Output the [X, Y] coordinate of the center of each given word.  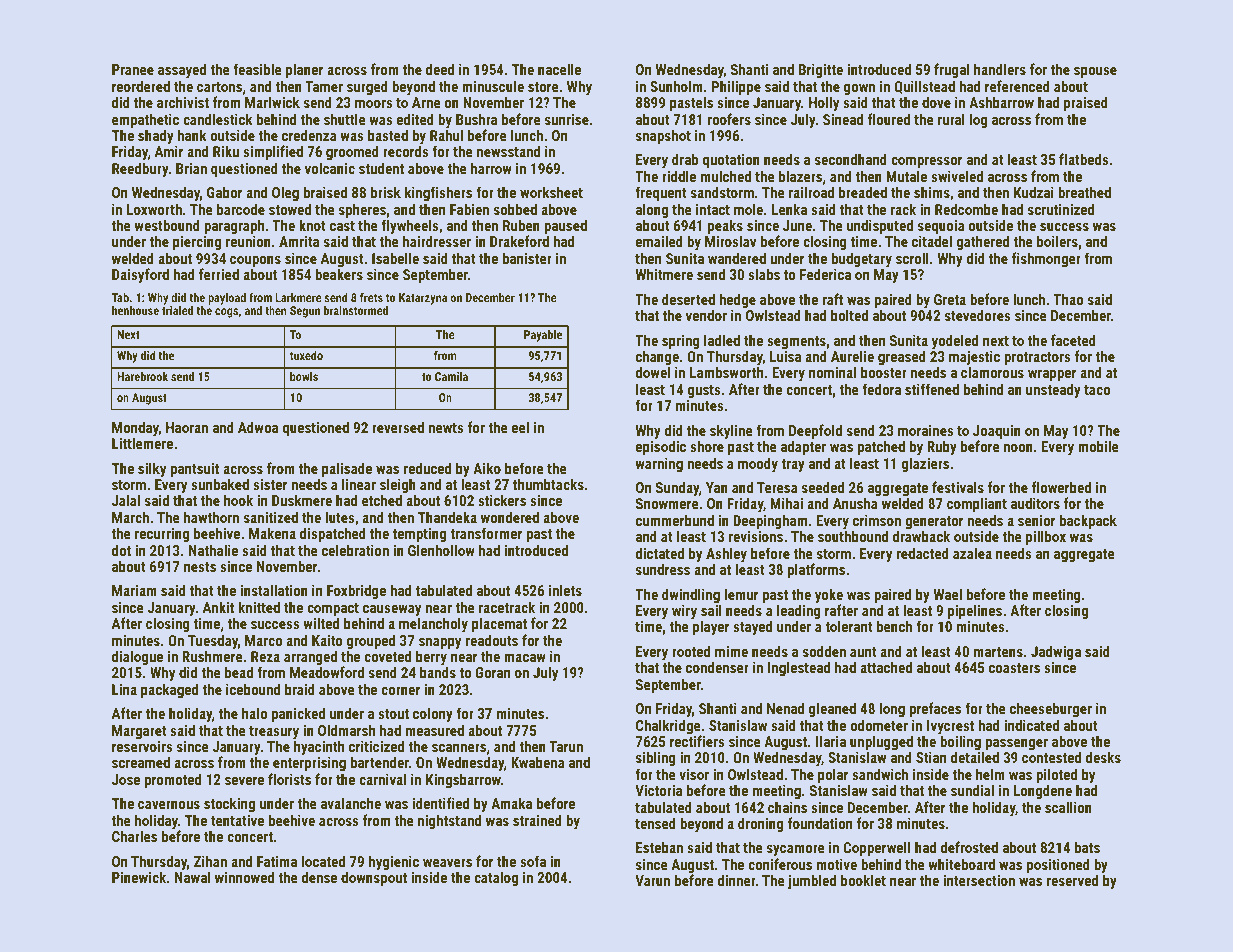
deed [440, 69]
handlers [1000, 69]
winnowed [244, 877]
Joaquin [997, 432]
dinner [736, 880]
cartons [219, 87]
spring [681, 342]
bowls [304, 376]
